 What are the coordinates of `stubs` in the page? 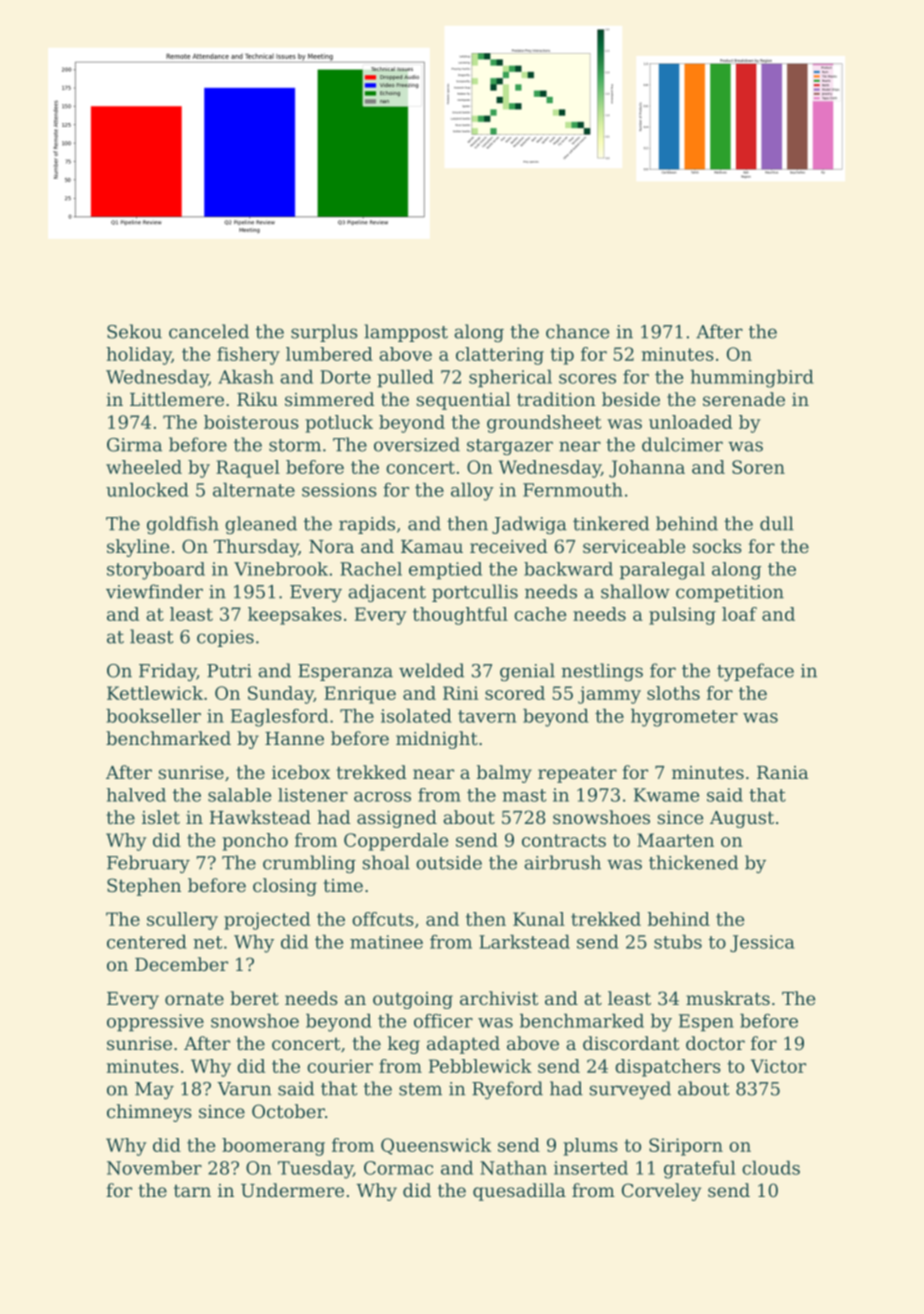 It's located at (678, 942).
